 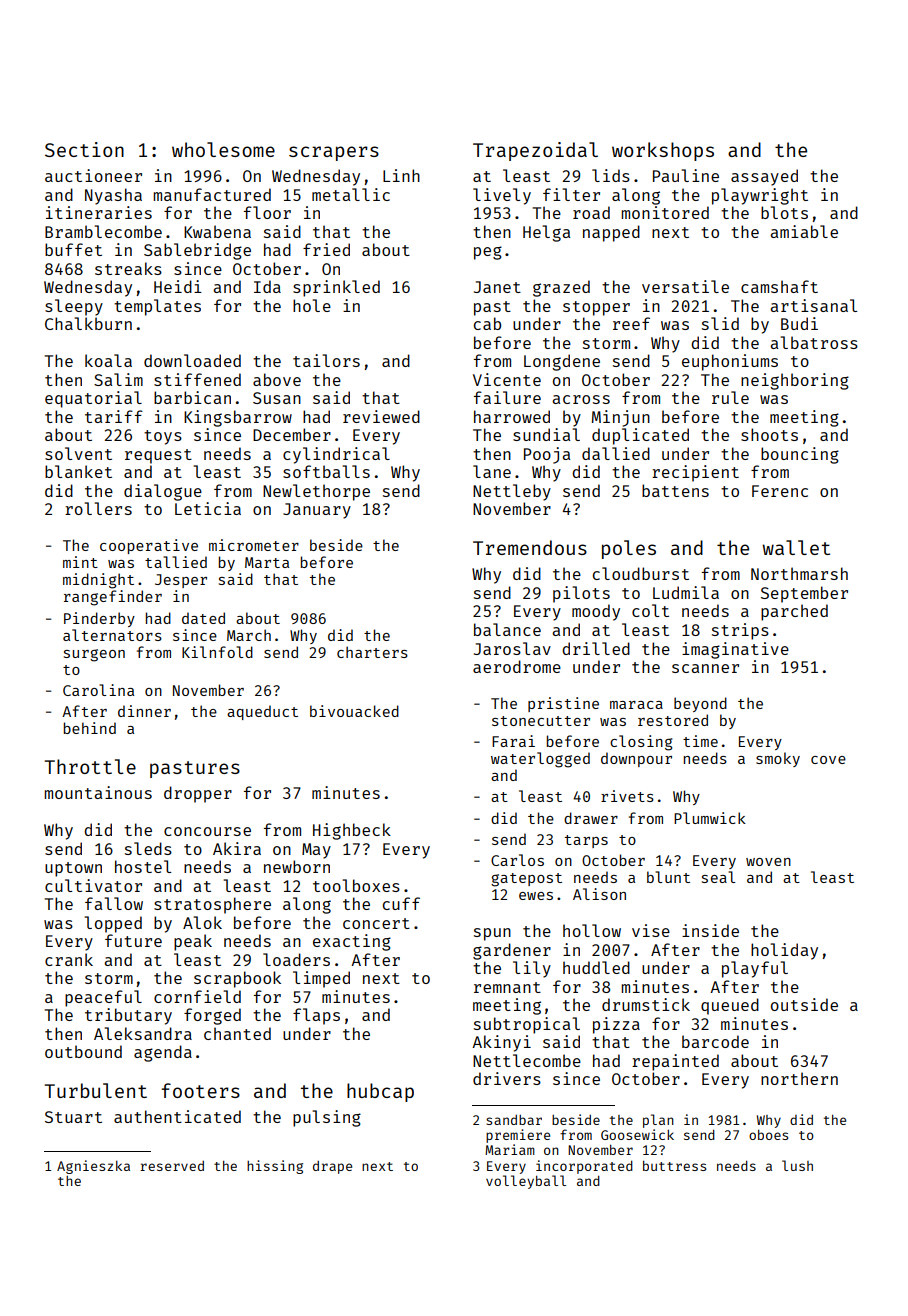 What do you see at coordinates (735, 650) in the screenshot?
I see `imaginative` at bounding box center [735, 650].
